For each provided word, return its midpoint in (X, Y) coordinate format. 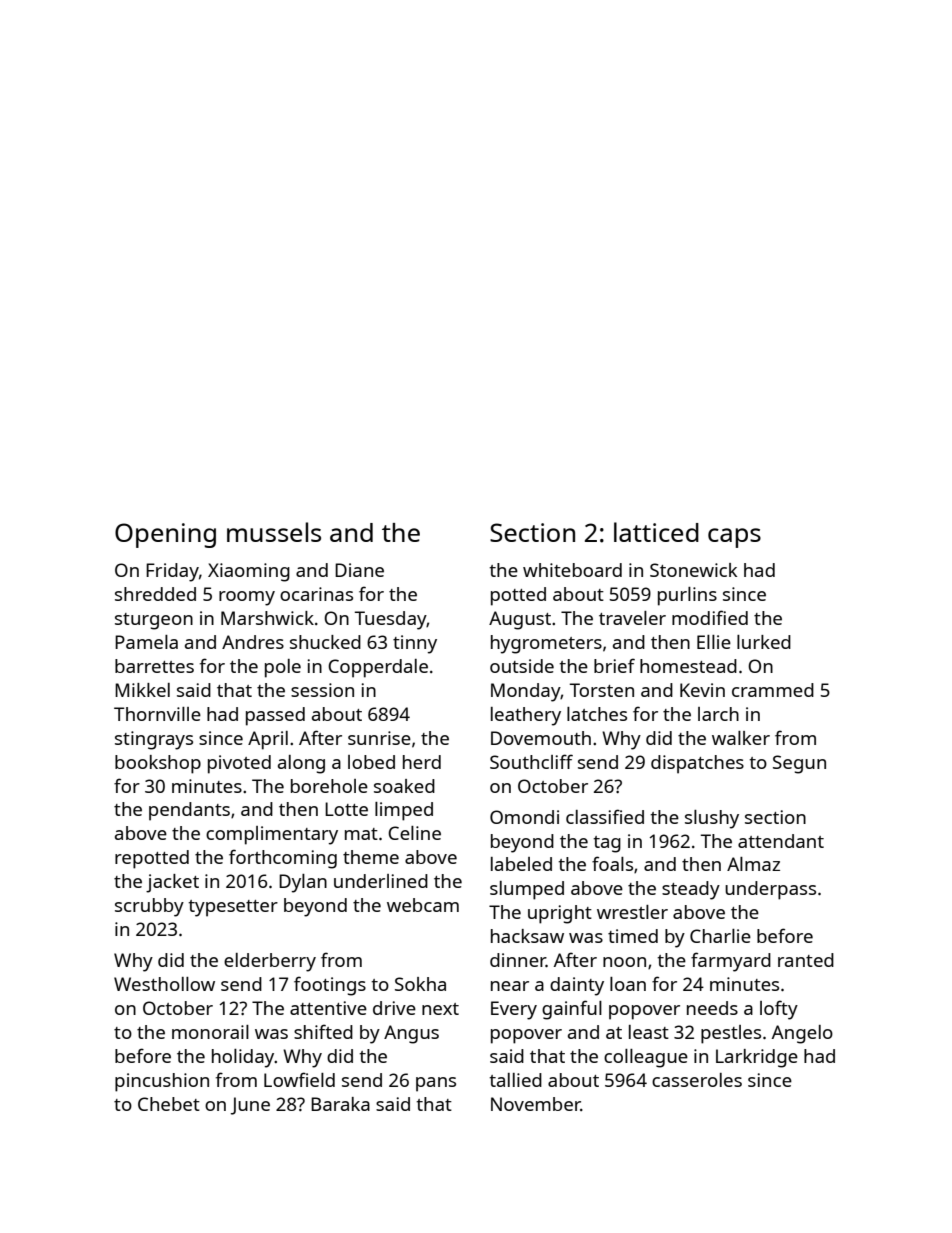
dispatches (697, 764)
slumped (527, 890)
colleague (646, 1058)
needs (712, 1008)
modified (710, 617)
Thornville (157, 714)
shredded (155, 594)
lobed (371, 762)
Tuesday (391, 620)
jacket (172, 883)
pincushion (162, 1082)
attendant (781, 841)
